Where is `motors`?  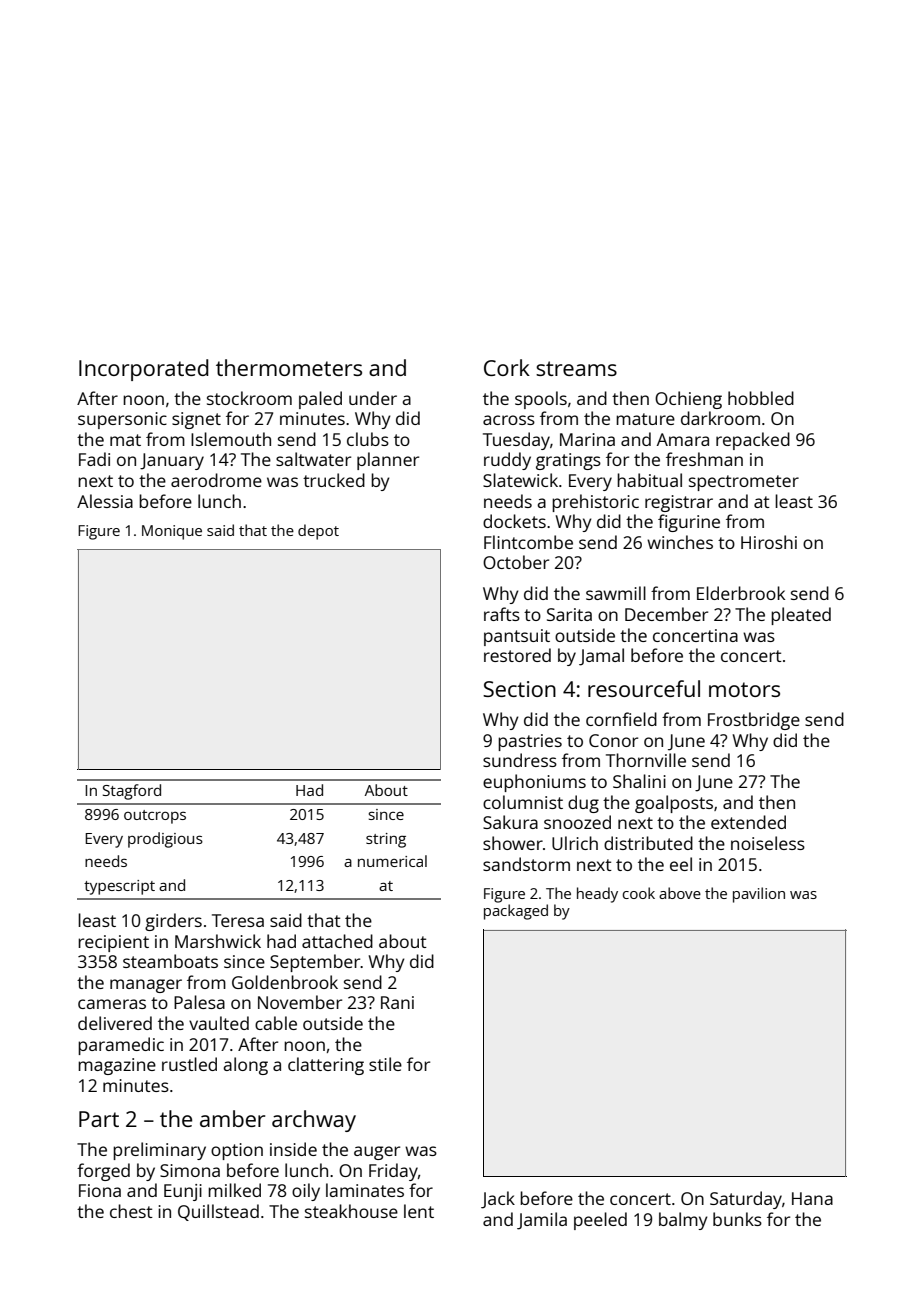 motors is located at coordinates (744, 689).
